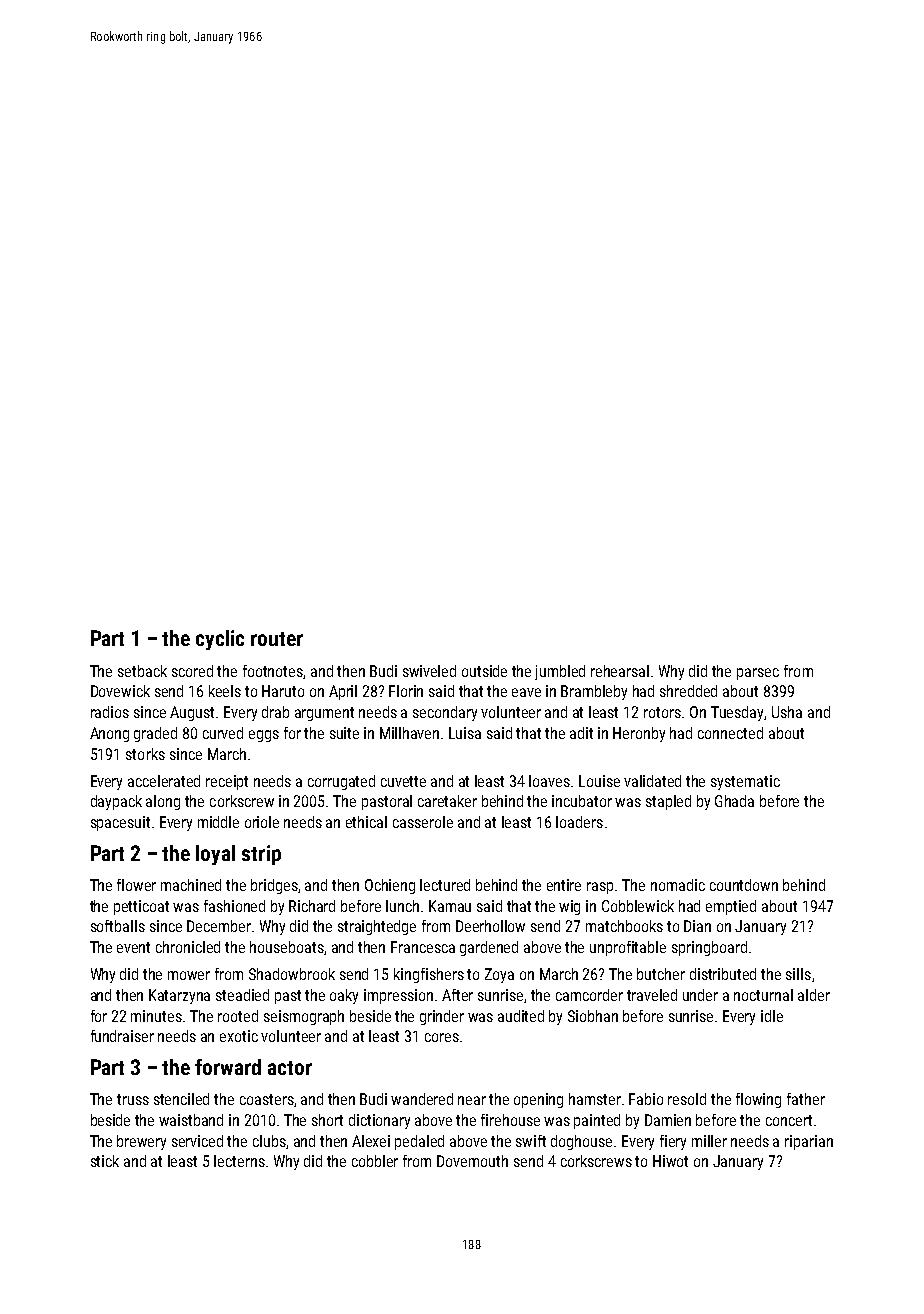  I want to click on audited, so click(521, 1016).
